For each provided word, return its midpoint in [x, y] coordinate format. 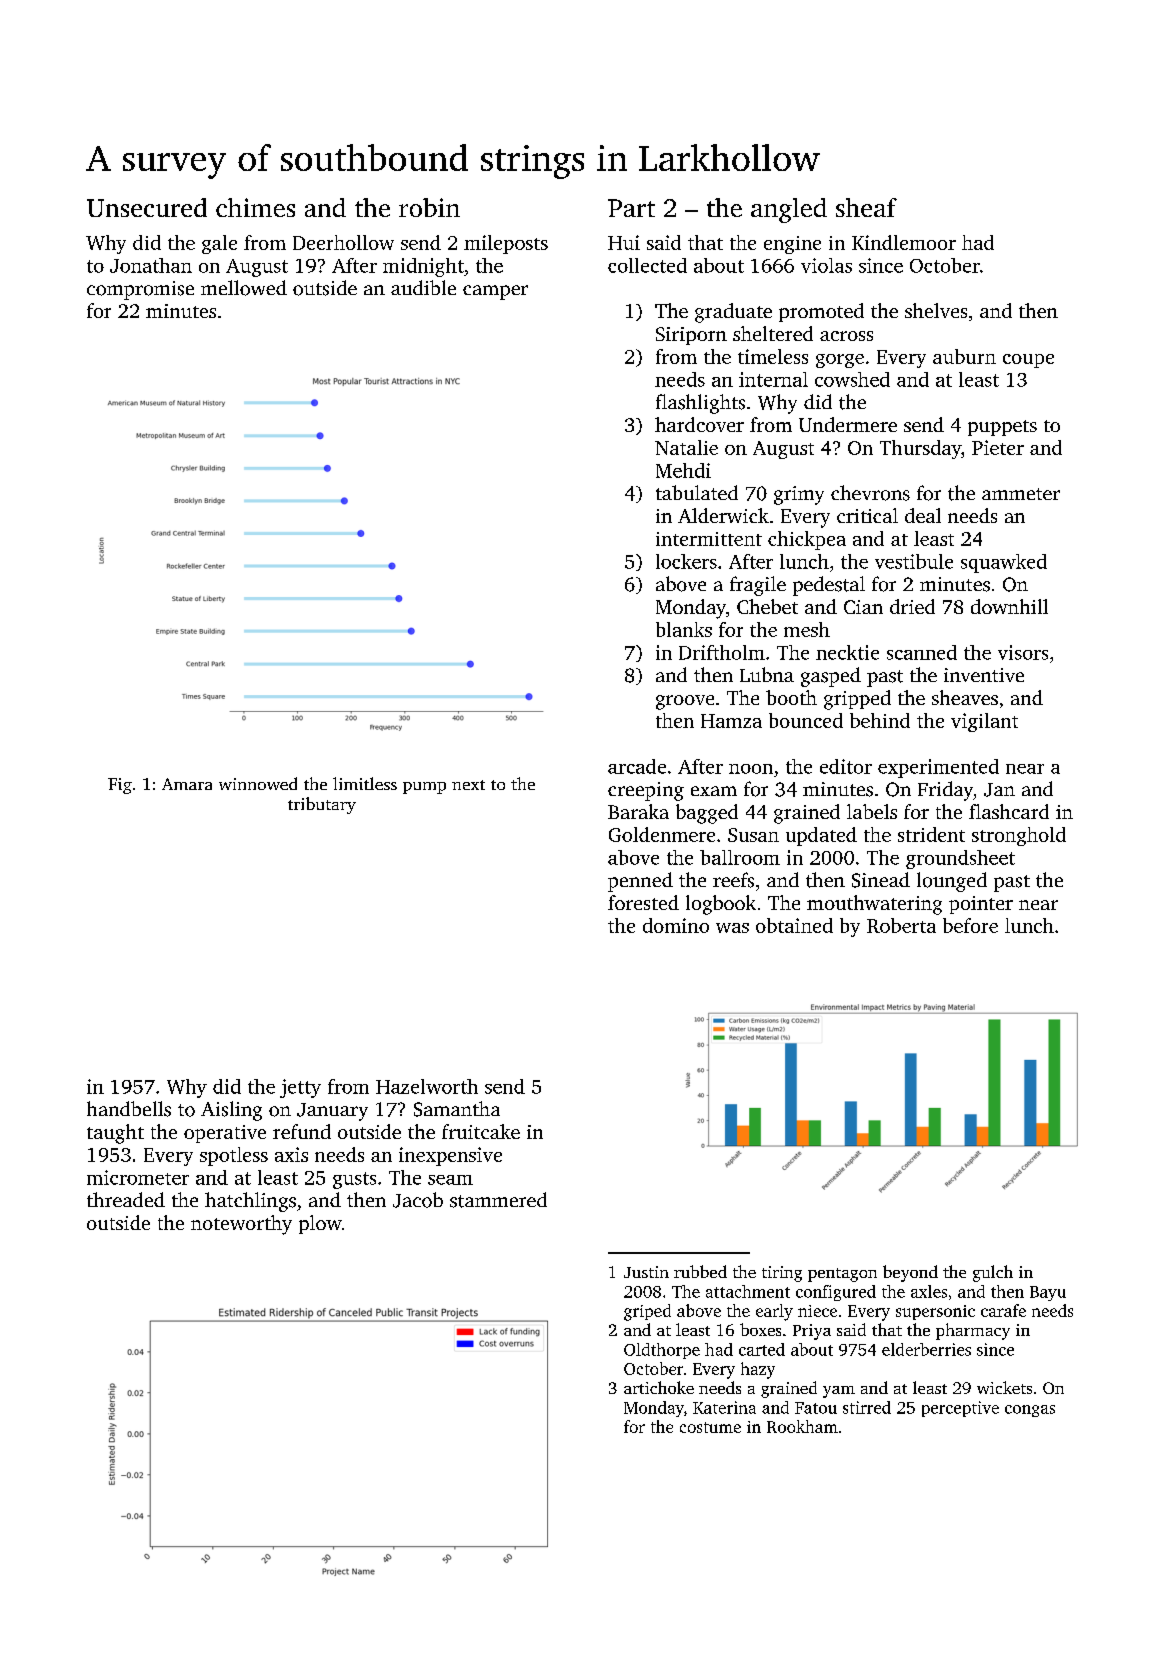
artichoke [659, 1387]
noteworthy [241, 1225]
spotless [234, 1156]
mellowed [244, 288]
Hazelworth [427, 1086]
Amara [187, 784]
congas [1030, 1411]
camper [495, 292]
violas [826, 265]
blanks [684, 629]
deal [923, 515]
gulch [993, 1273]
